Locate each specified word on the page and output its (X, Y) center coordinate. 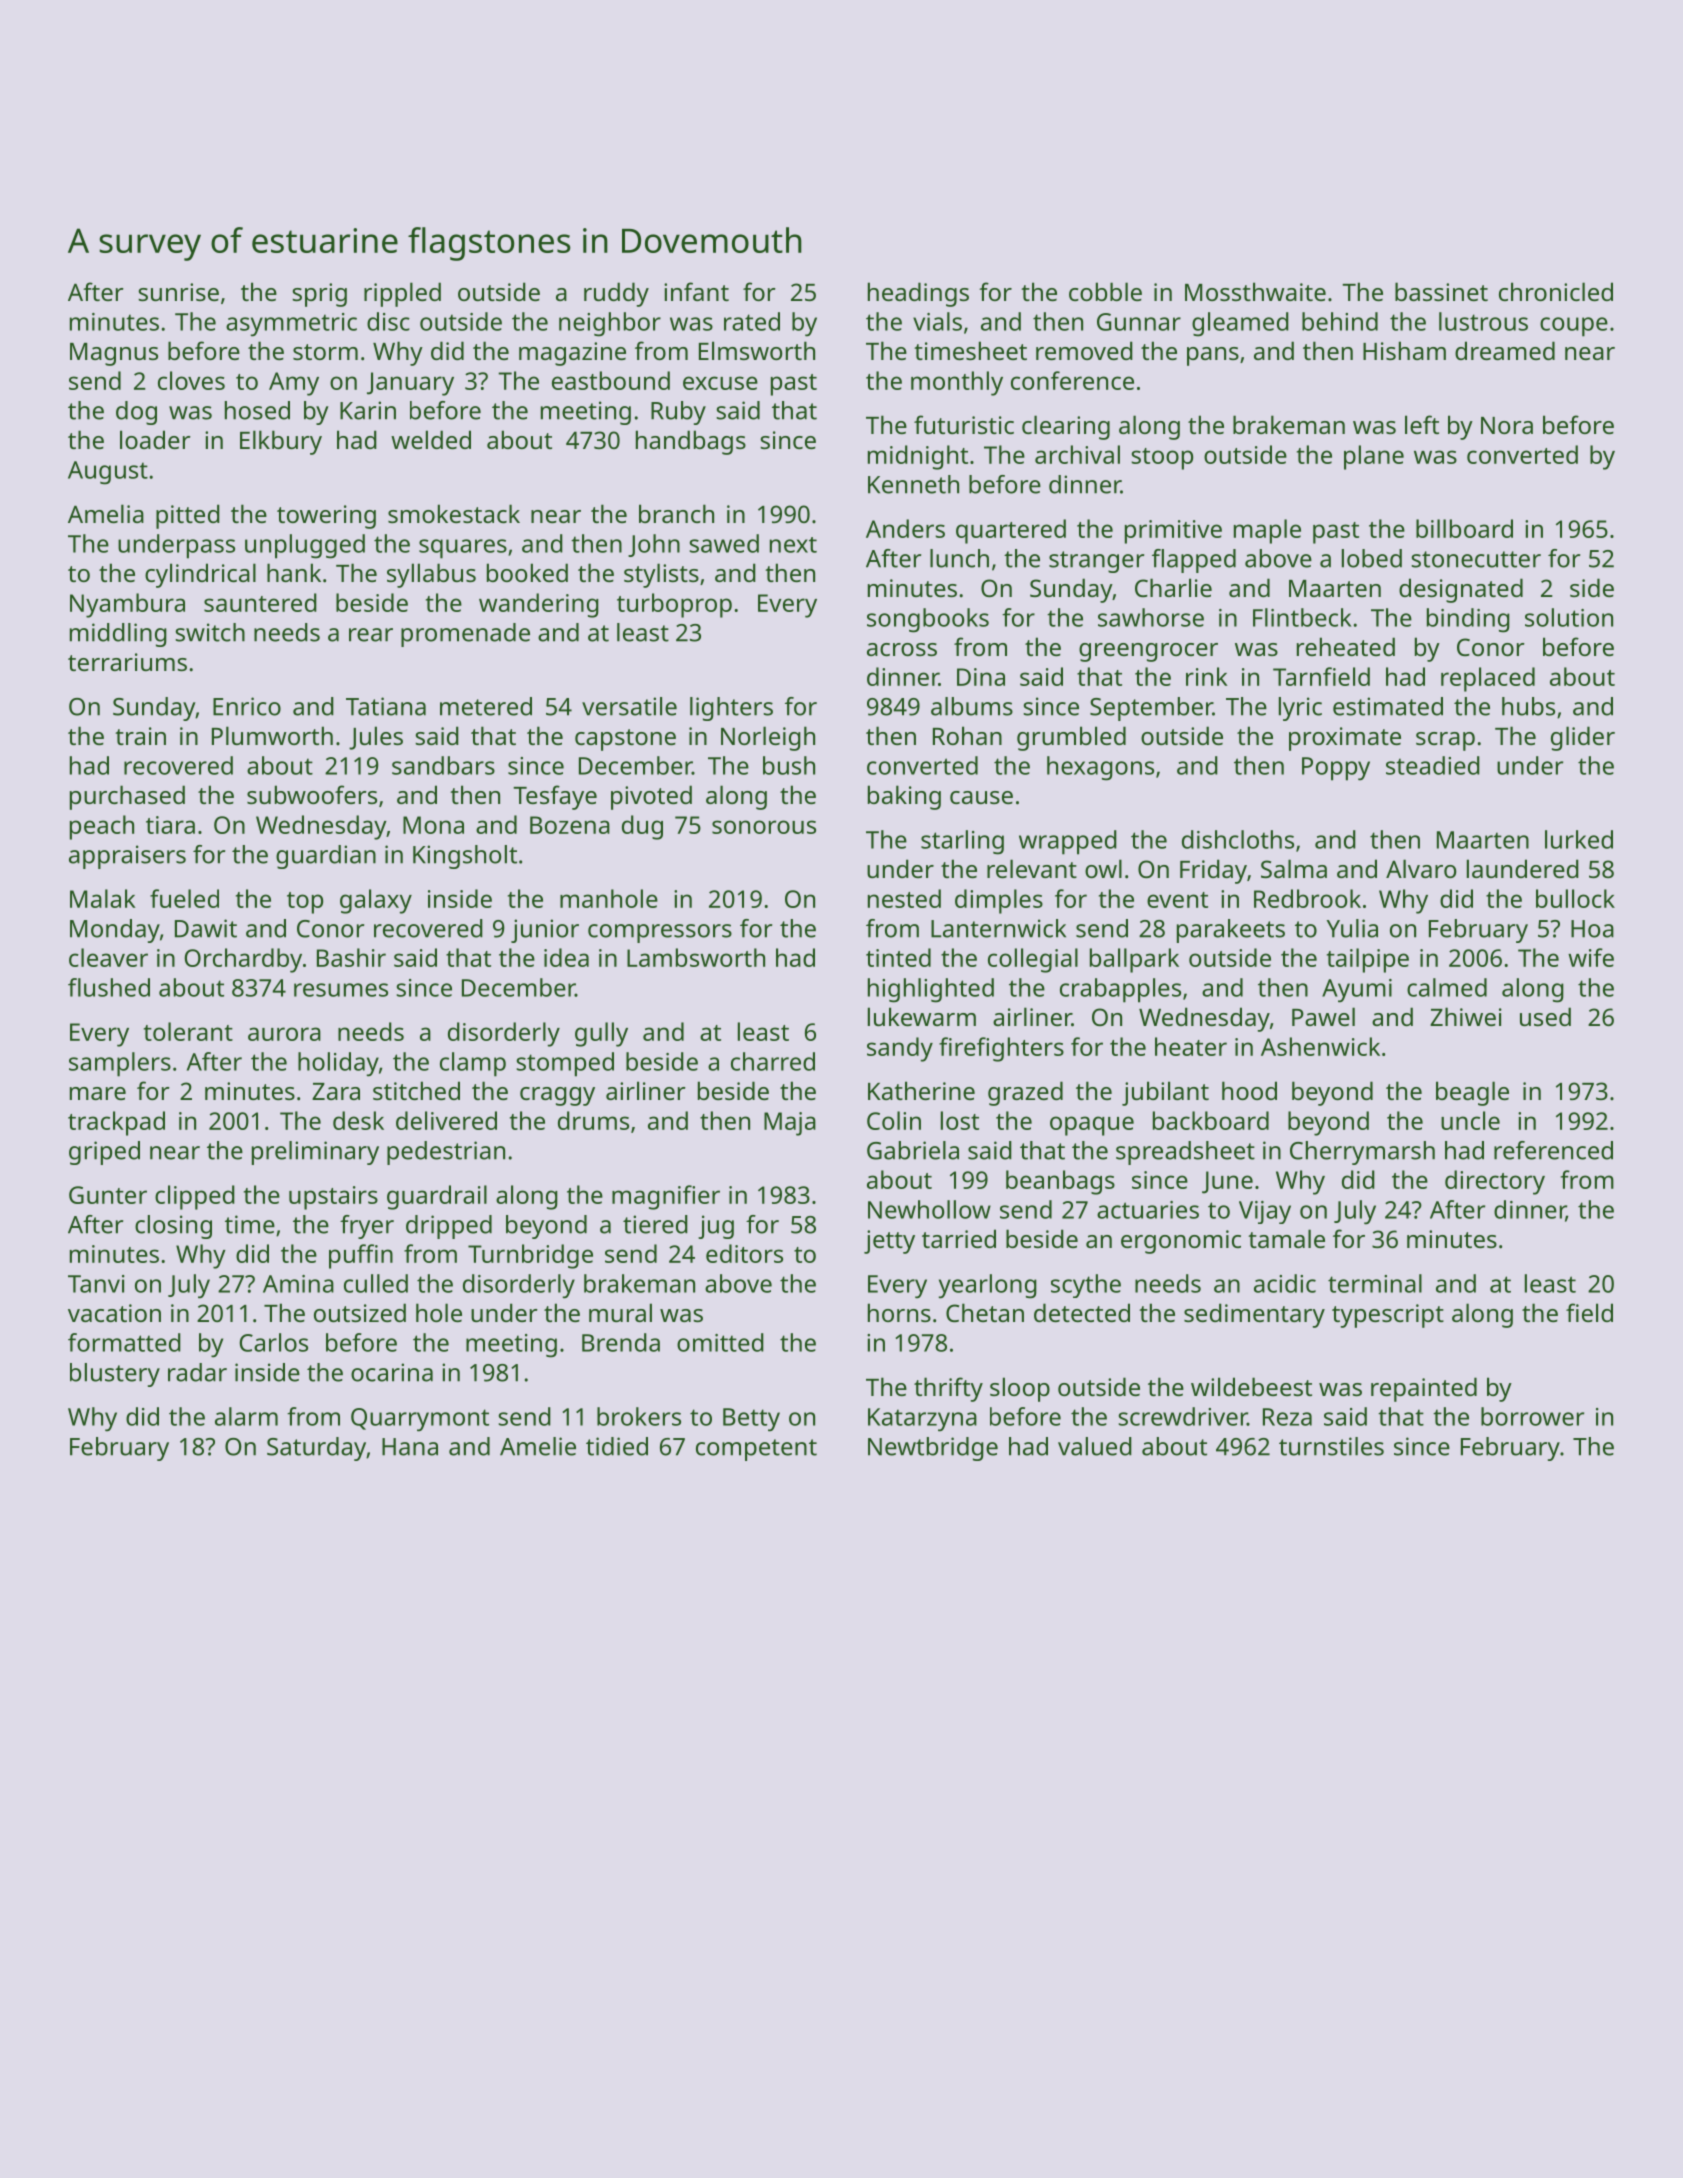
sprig (319, 295)
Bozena (570, 825)
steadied (1433, 765)
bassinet (1441, 291)
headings (918, 294)
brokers (639, 1416)
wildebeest (1251, 1386)
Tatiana (386, 706)
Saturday (316, 1449)
